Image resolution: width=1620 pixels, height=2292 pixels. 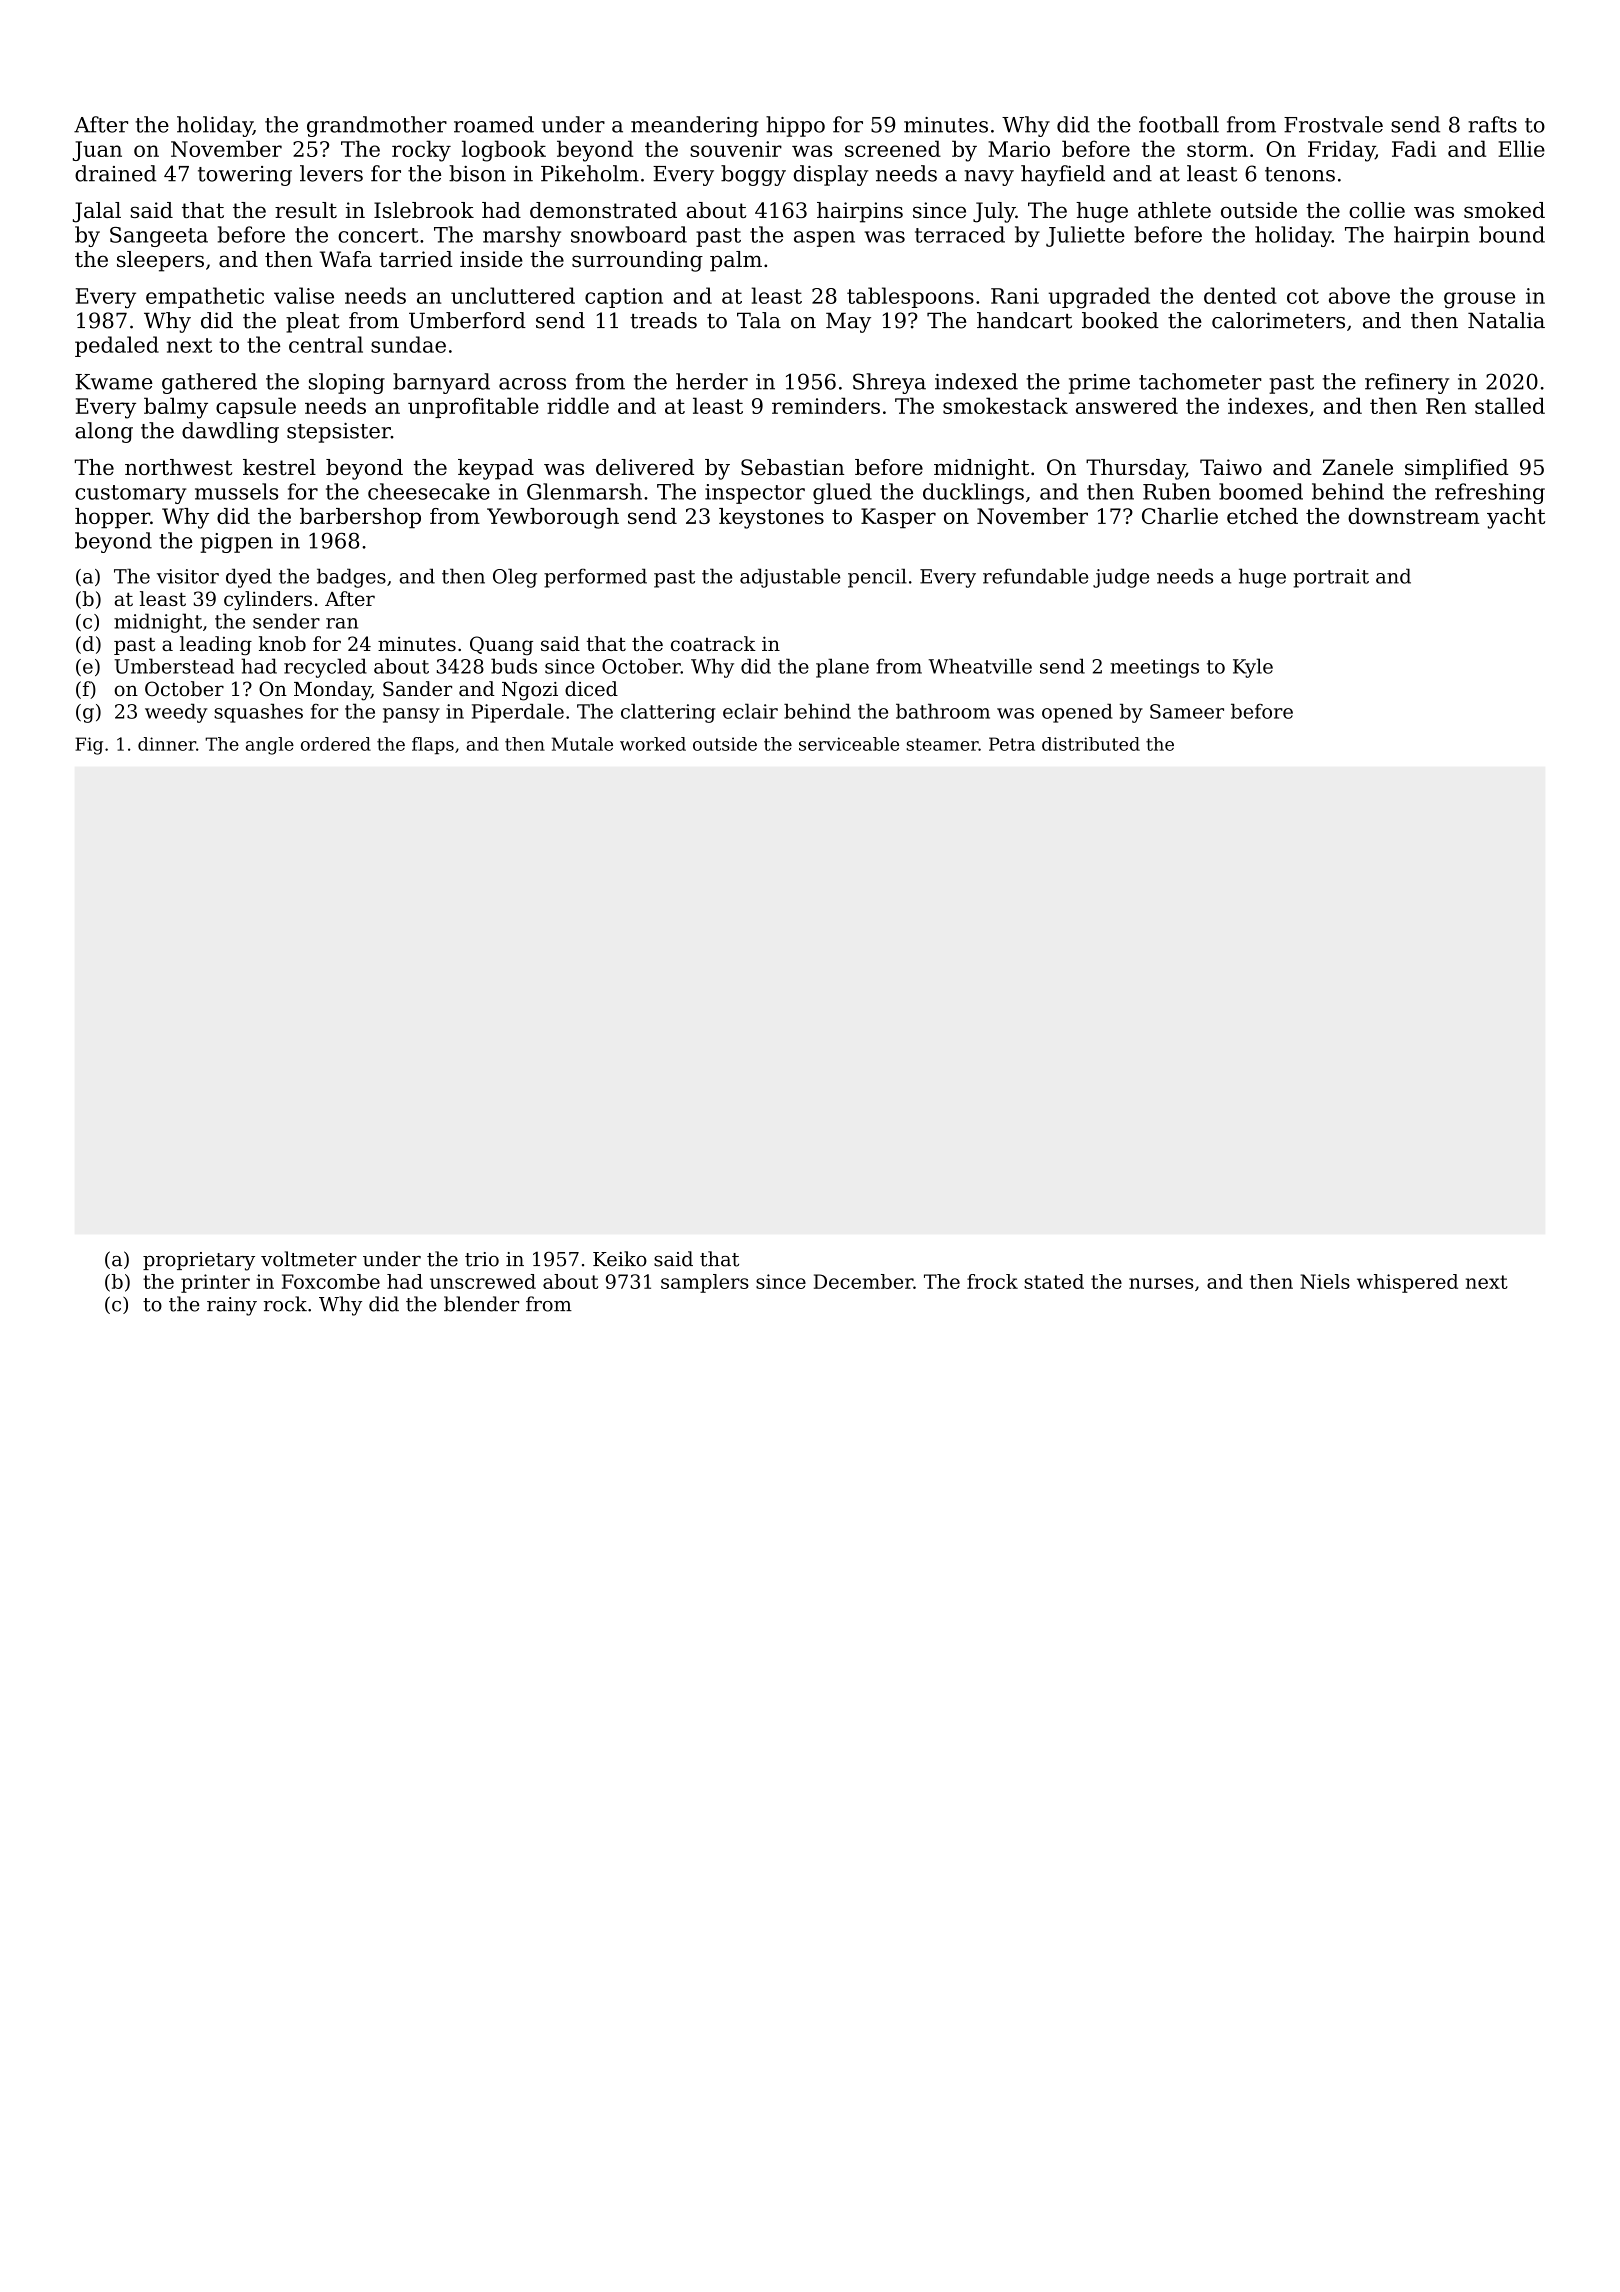 What do you see at coordinates (668, 713) in the screenshot?
I see `clattering` at bounding box center [668, 713].
